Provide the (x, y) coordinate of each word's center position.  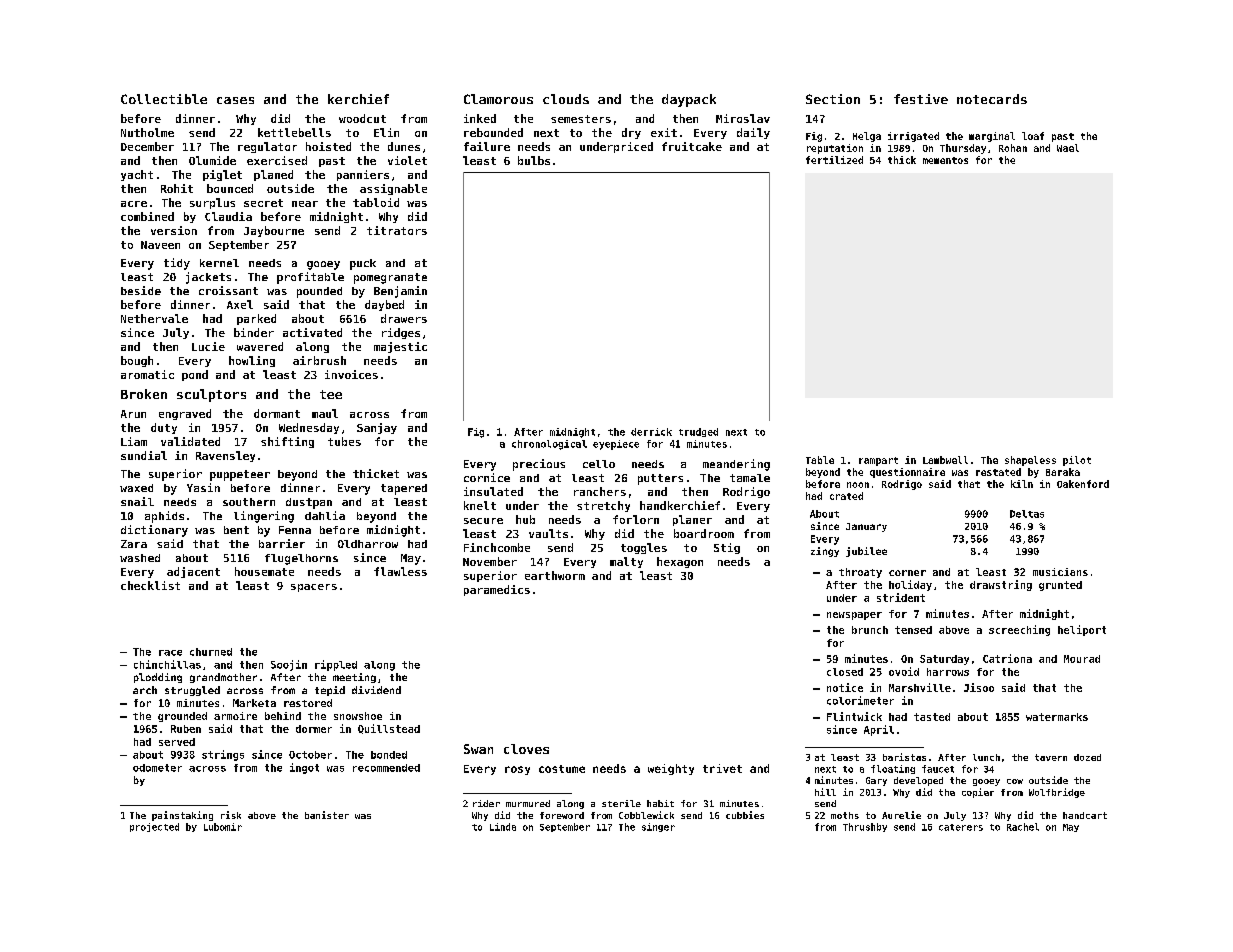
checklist (150, 585)
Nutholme (147, 132)
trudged (698, 432)
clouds (566, 99)
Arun (133, 414)
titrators (397, 230)
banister (327, 815)
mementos (945, 160)
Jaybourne (274, 231)
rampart (878, 461)
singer (658, 827)
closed (845, 672)
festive (921, 99)
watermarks (1057, 717)
